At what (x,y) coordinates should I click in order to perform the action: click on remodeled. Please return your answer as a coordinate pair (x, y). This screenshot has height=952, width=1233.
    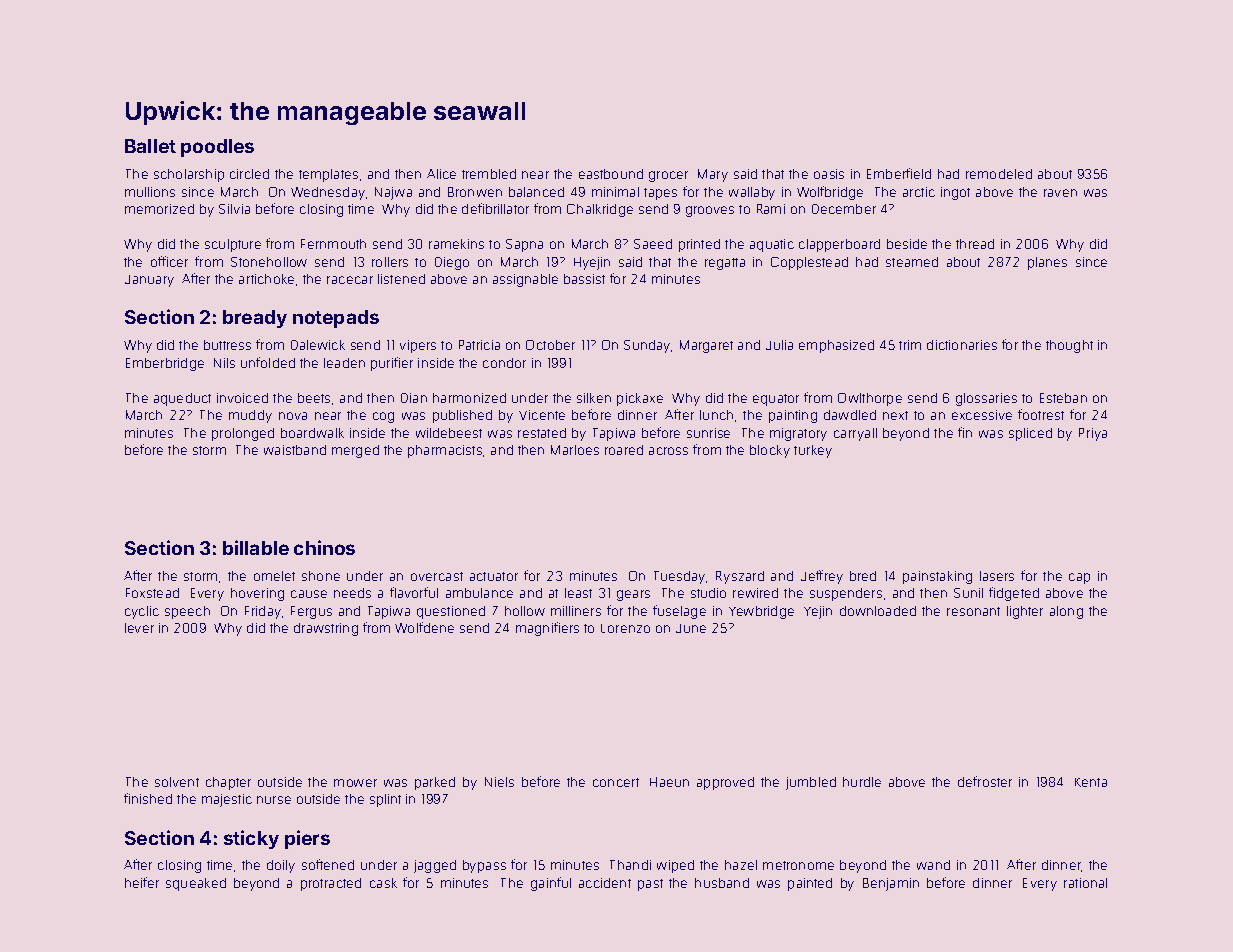
    Looking at the image, I should click on (999, 174).
